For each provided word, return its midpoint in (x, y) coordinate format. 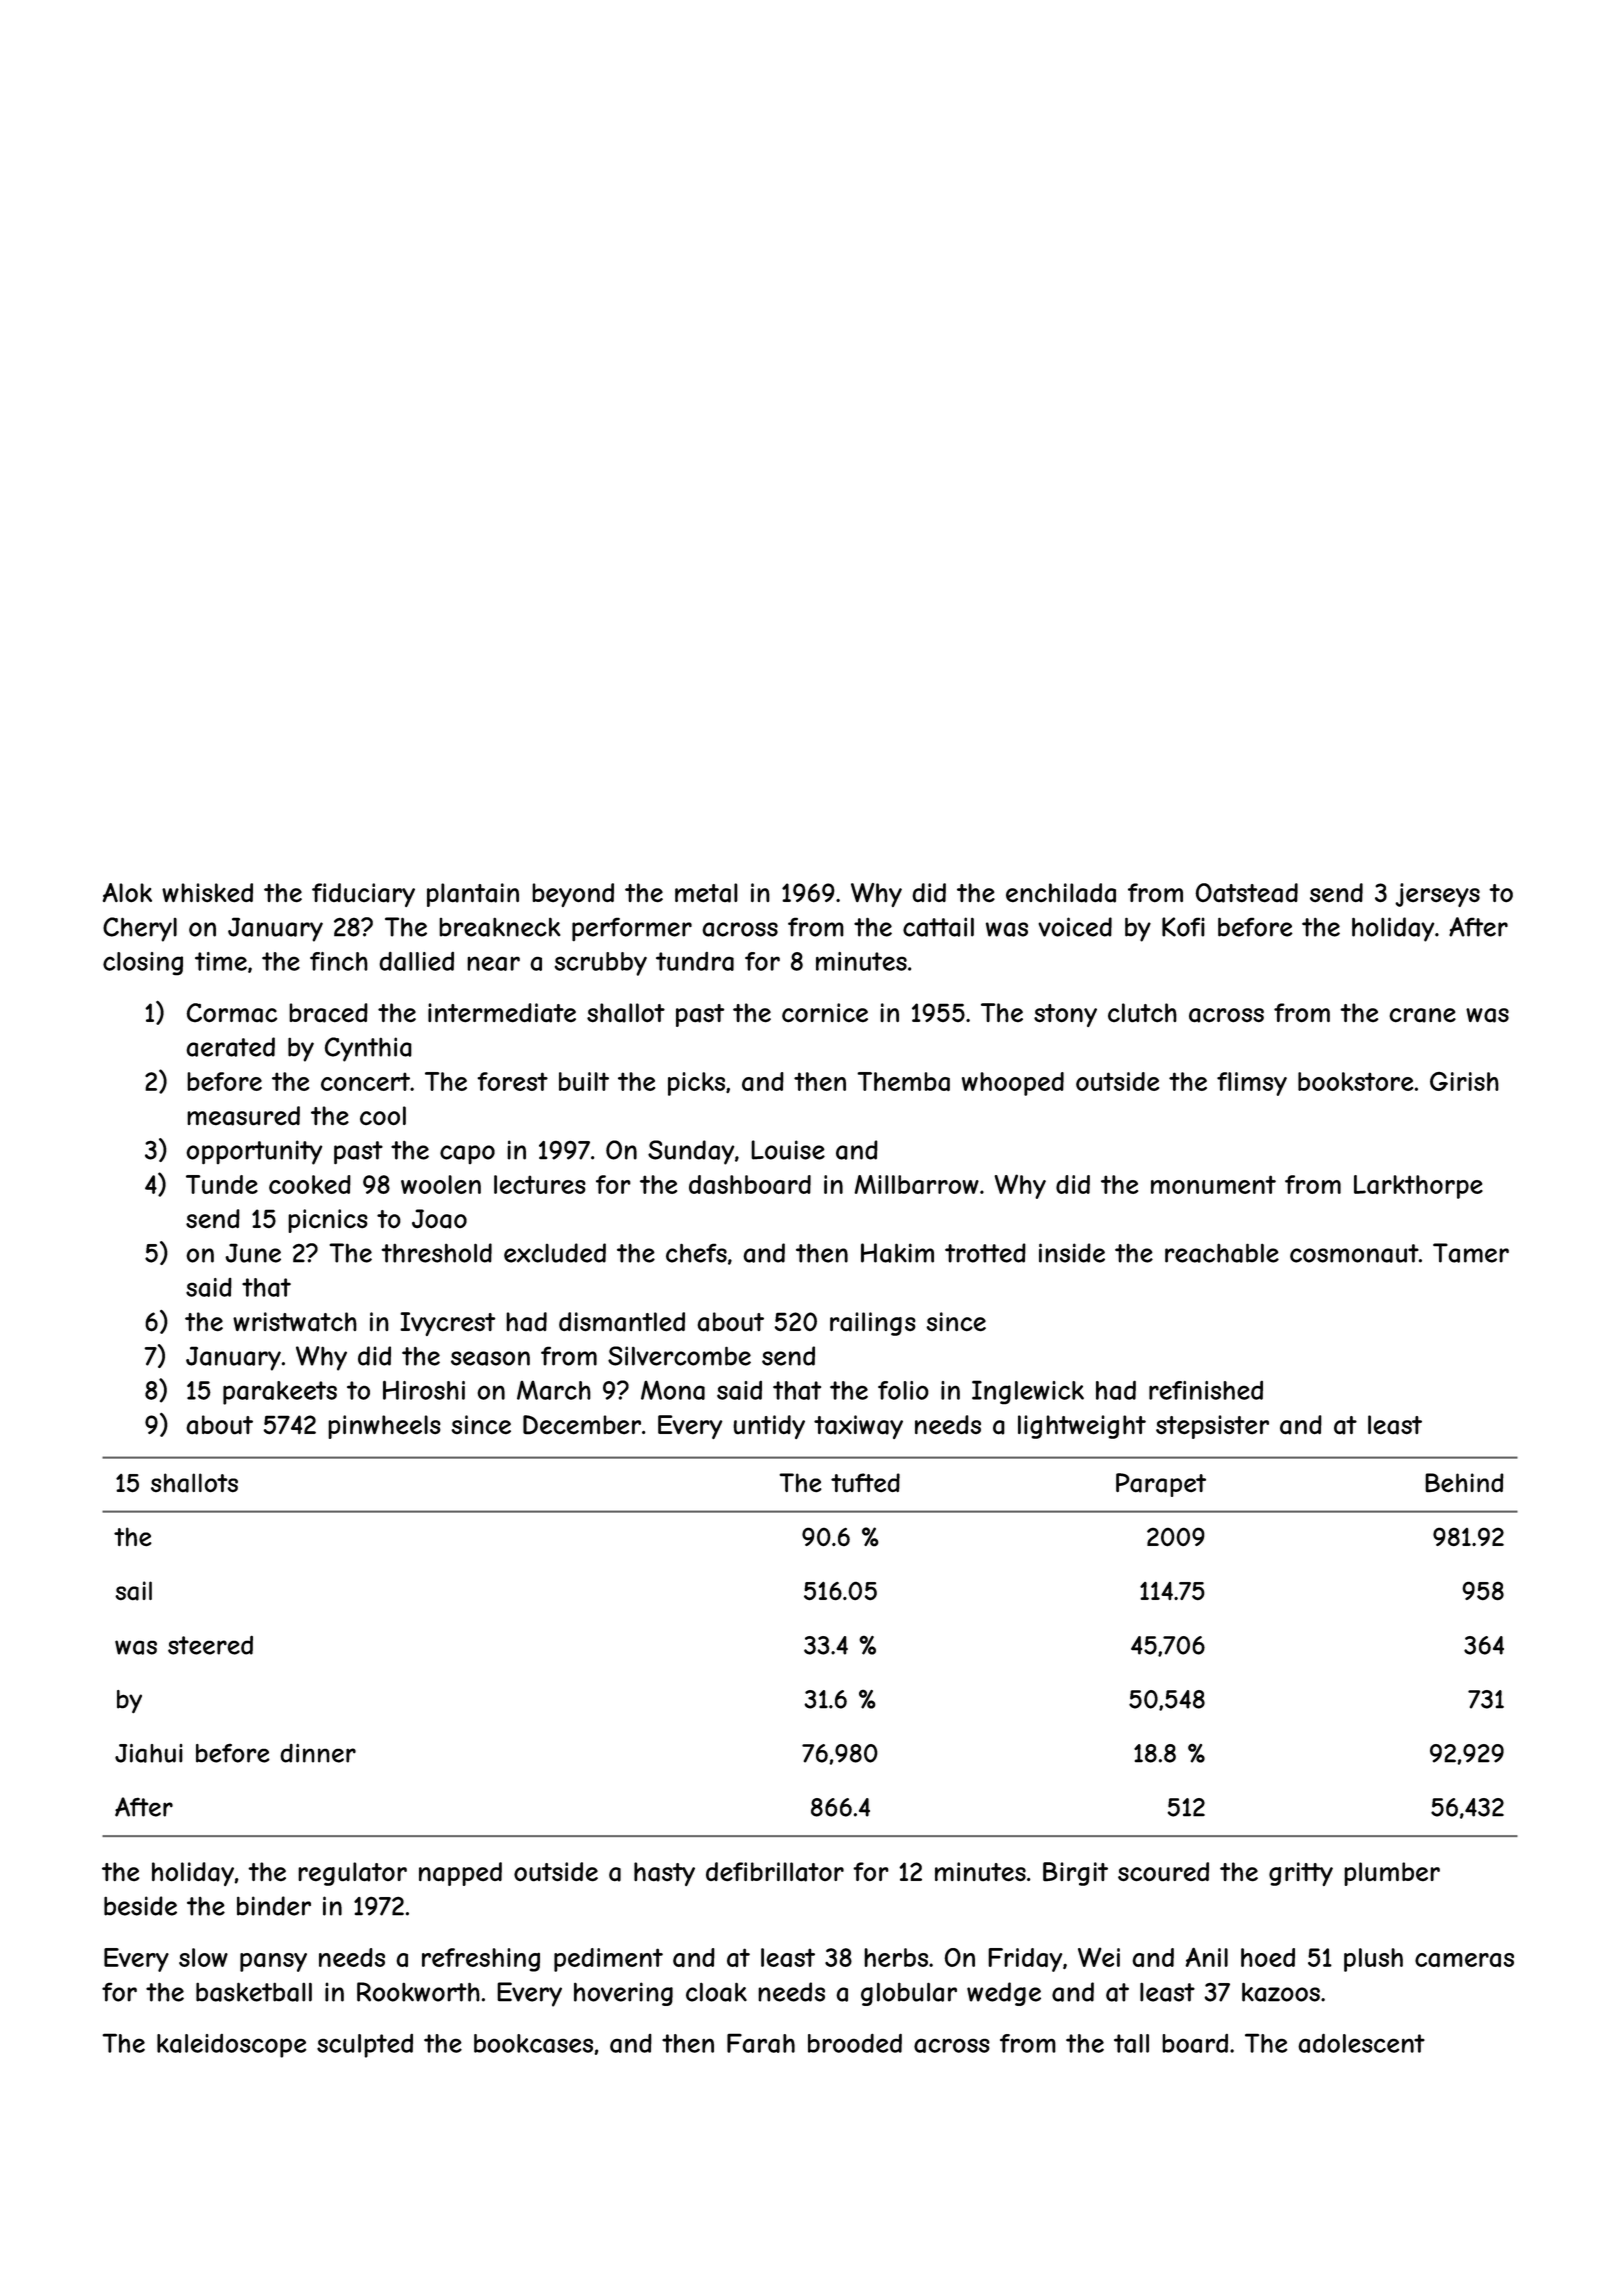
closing (143, 964)
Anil (1207, 1957)
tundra (695, 961)
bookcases (533, 2043)
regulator (352, 1874)
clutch (1142, 1013)
